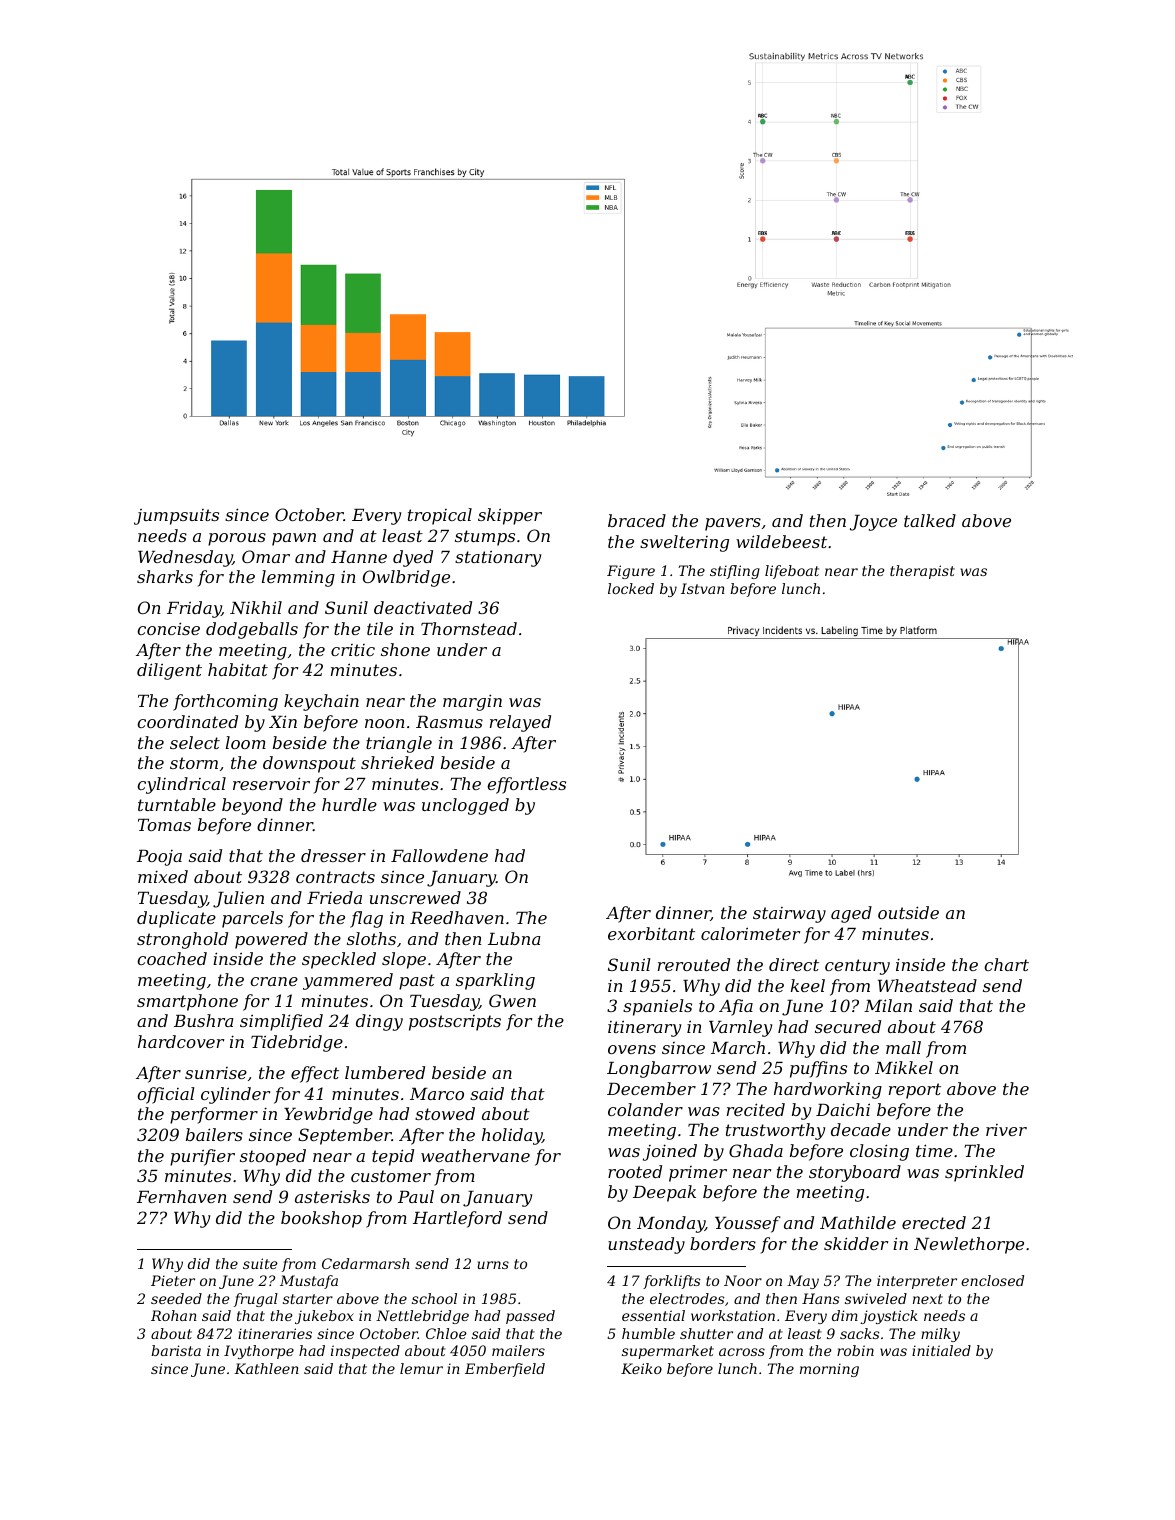 The width and height of the image is (1175, 1520). What do you see at coordinates (520, 723) in the image?
I see `relayed` at bounding box center [520, 723].
